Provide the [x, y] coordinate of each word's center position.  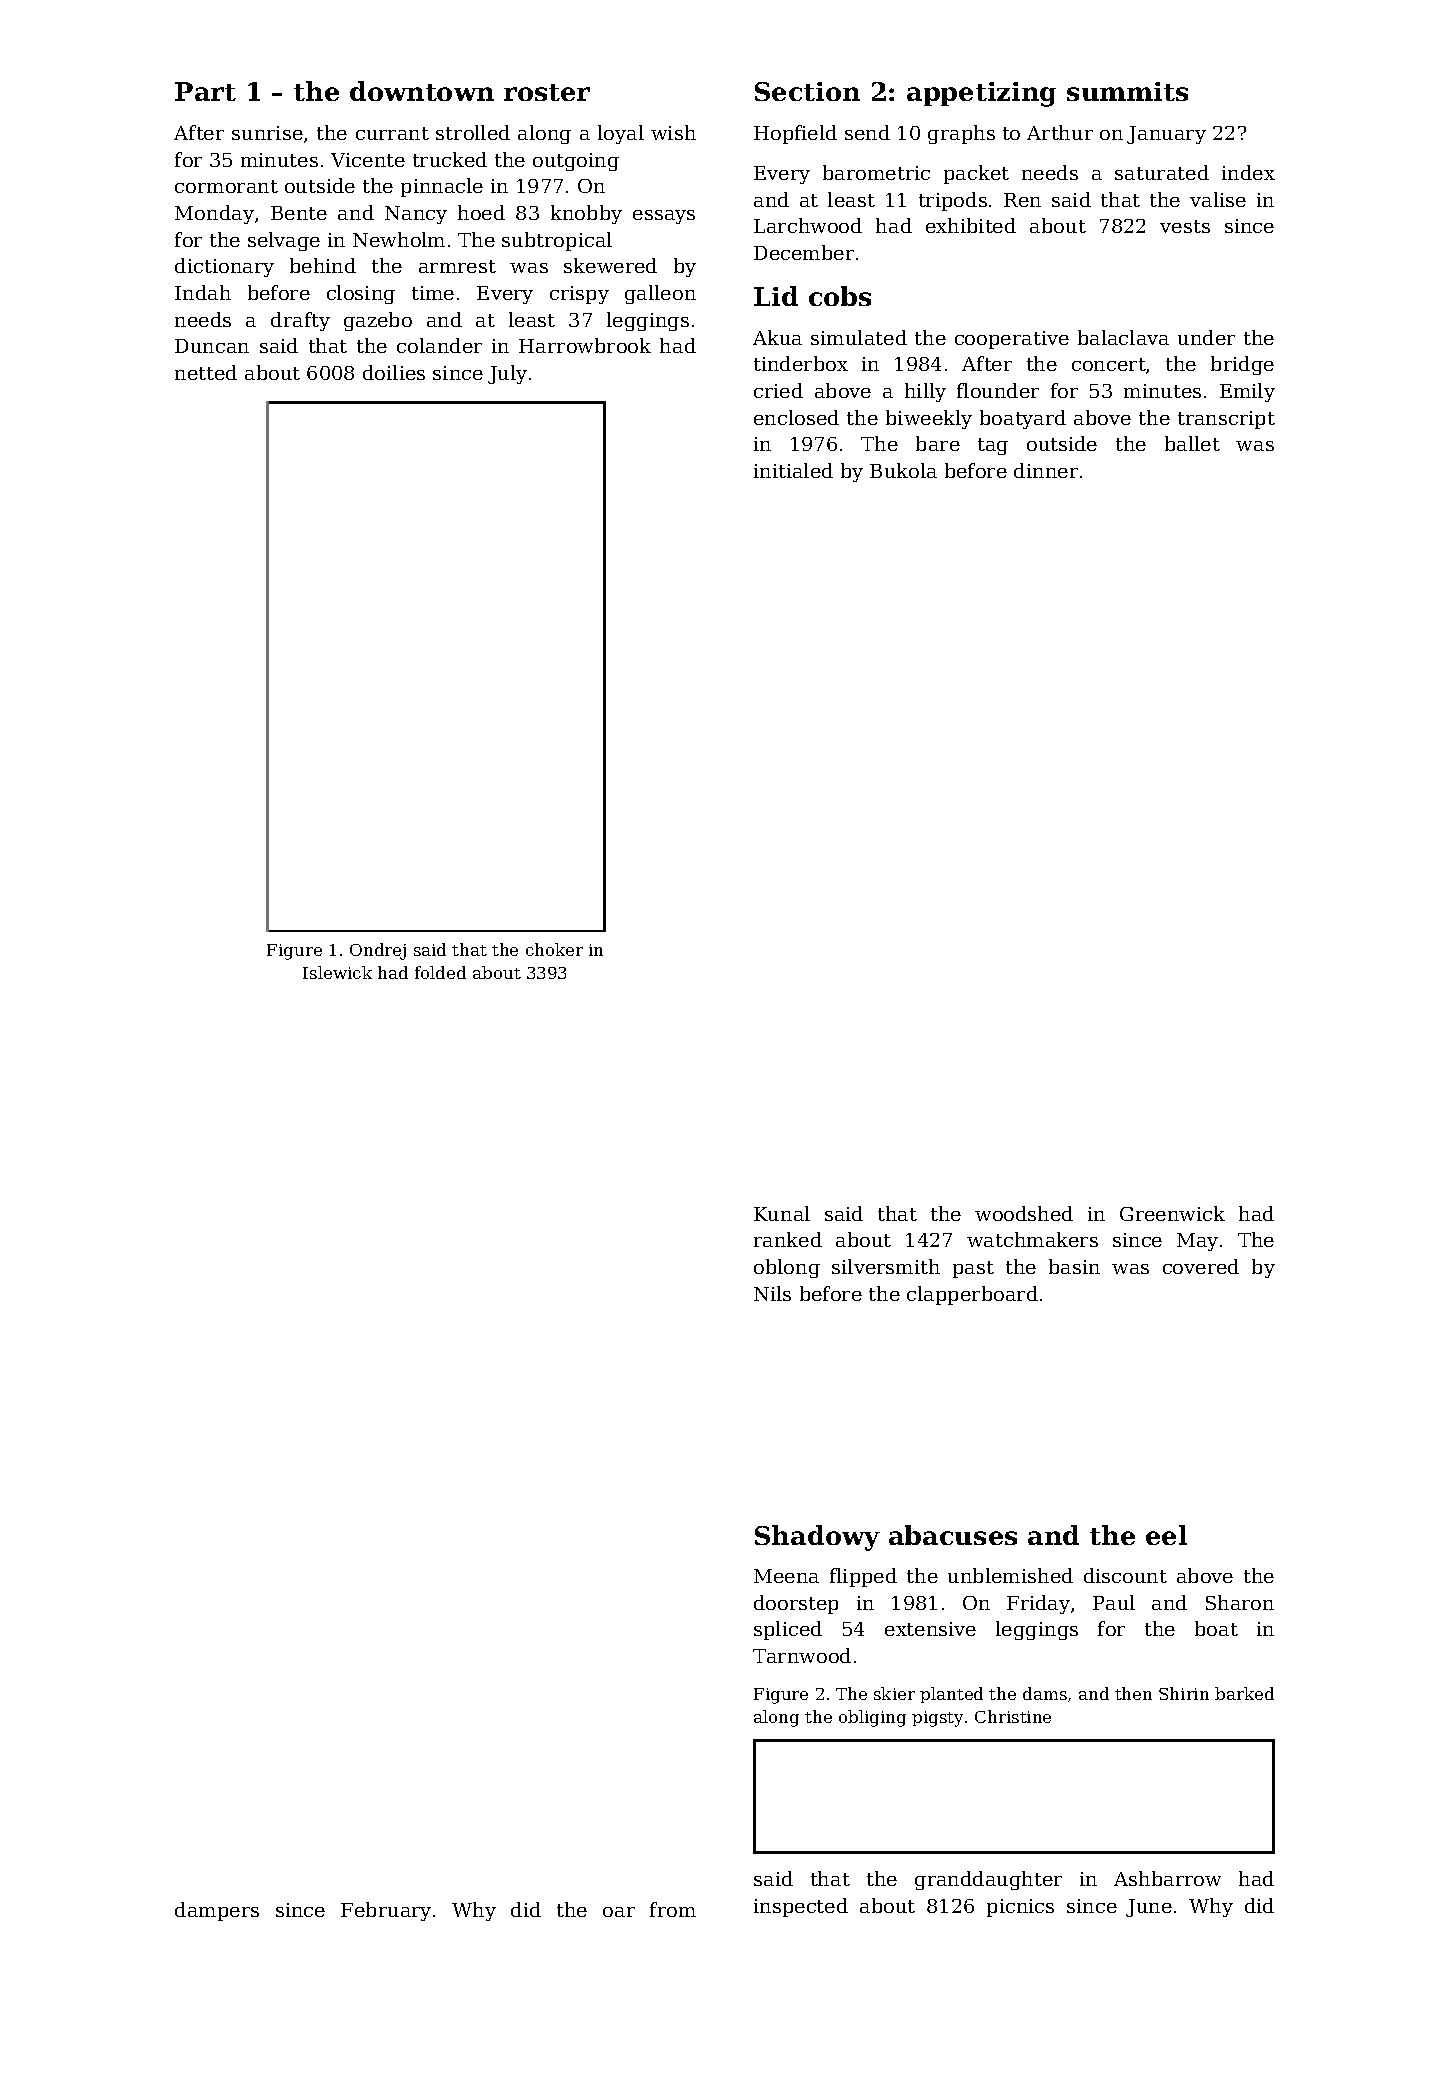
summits [1127, 91]
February [386, 1911]
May [1197, 1242]
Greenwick [1172, 1213]
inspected [801, 1907]
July [507, 374]
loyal [621, 134]
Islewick [337, 972]
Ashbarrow [1167, 1878]
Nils [772, 1293]
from [673, 1909]
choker [554, 949]
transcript [1226, 420]
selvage [284, 241]
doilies [394, 372]
